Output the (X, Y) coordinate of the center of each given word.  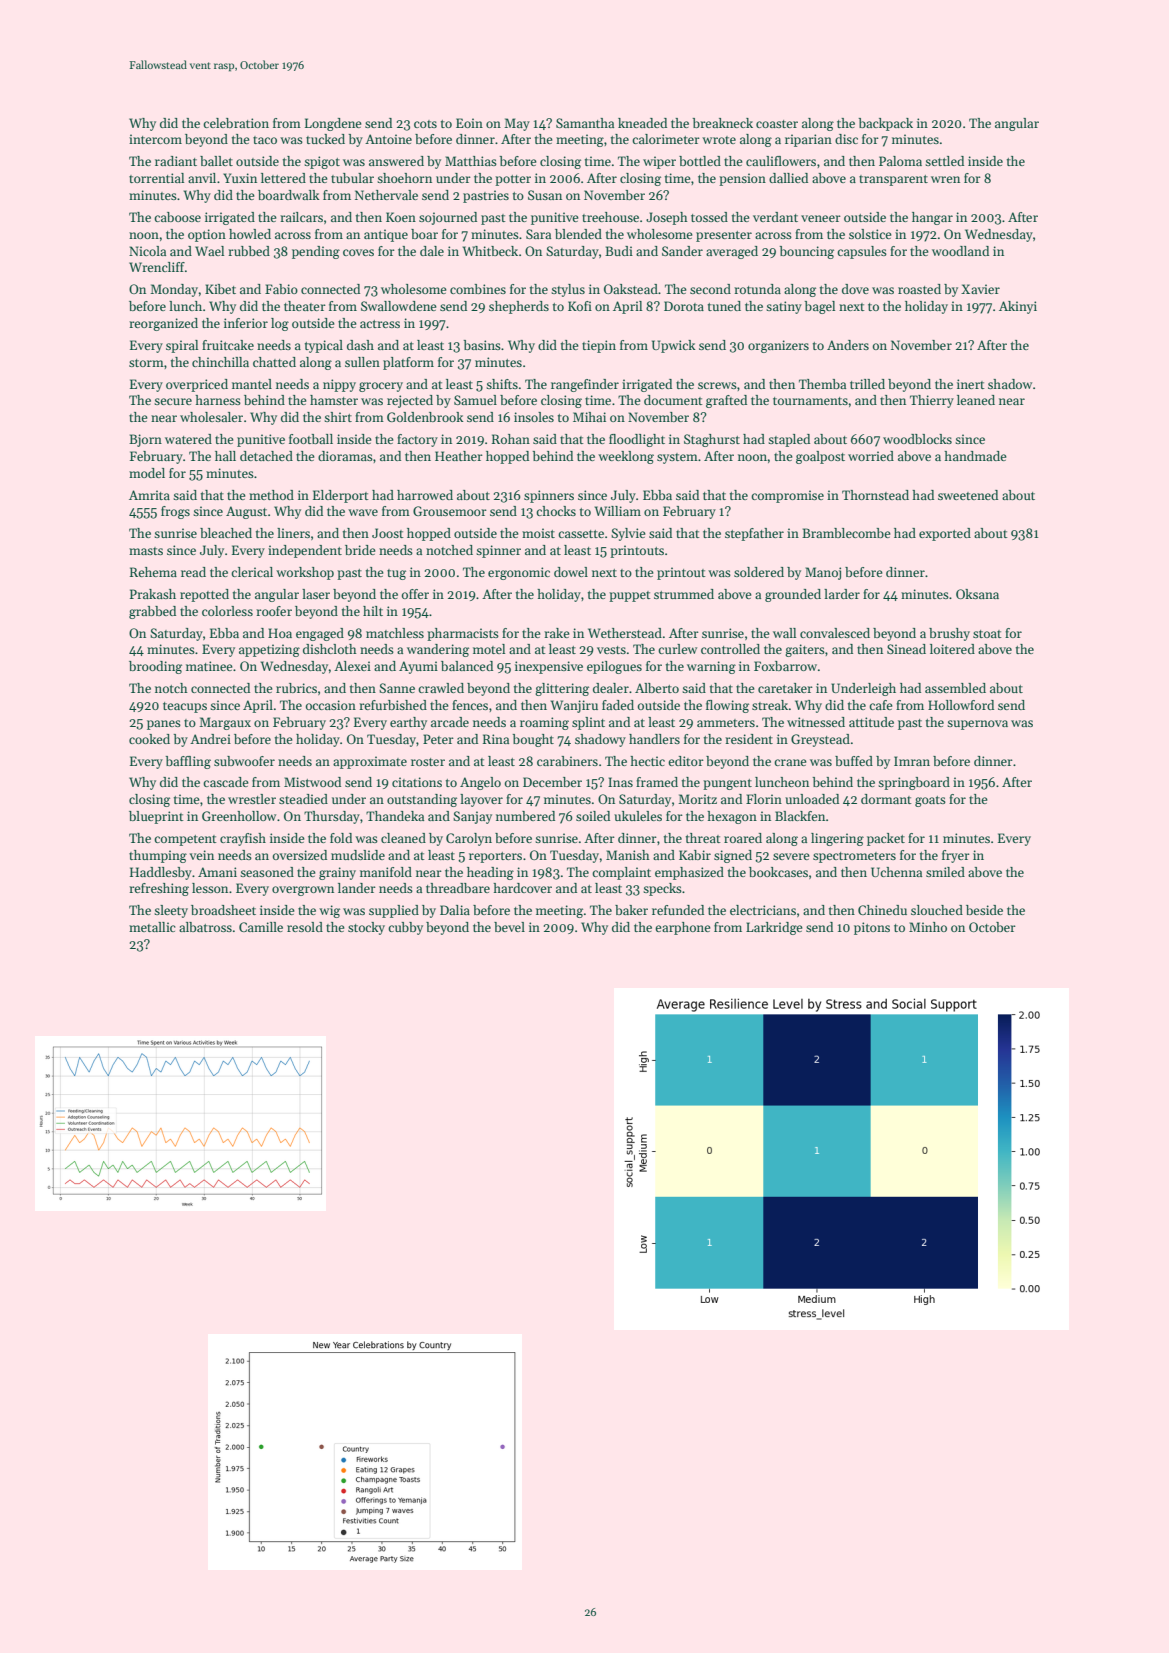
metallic (152, 927)
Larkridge (774, 928)
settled (944, 161)
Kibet (220, 289)
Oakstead (631, 289)
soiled (593, 816)
